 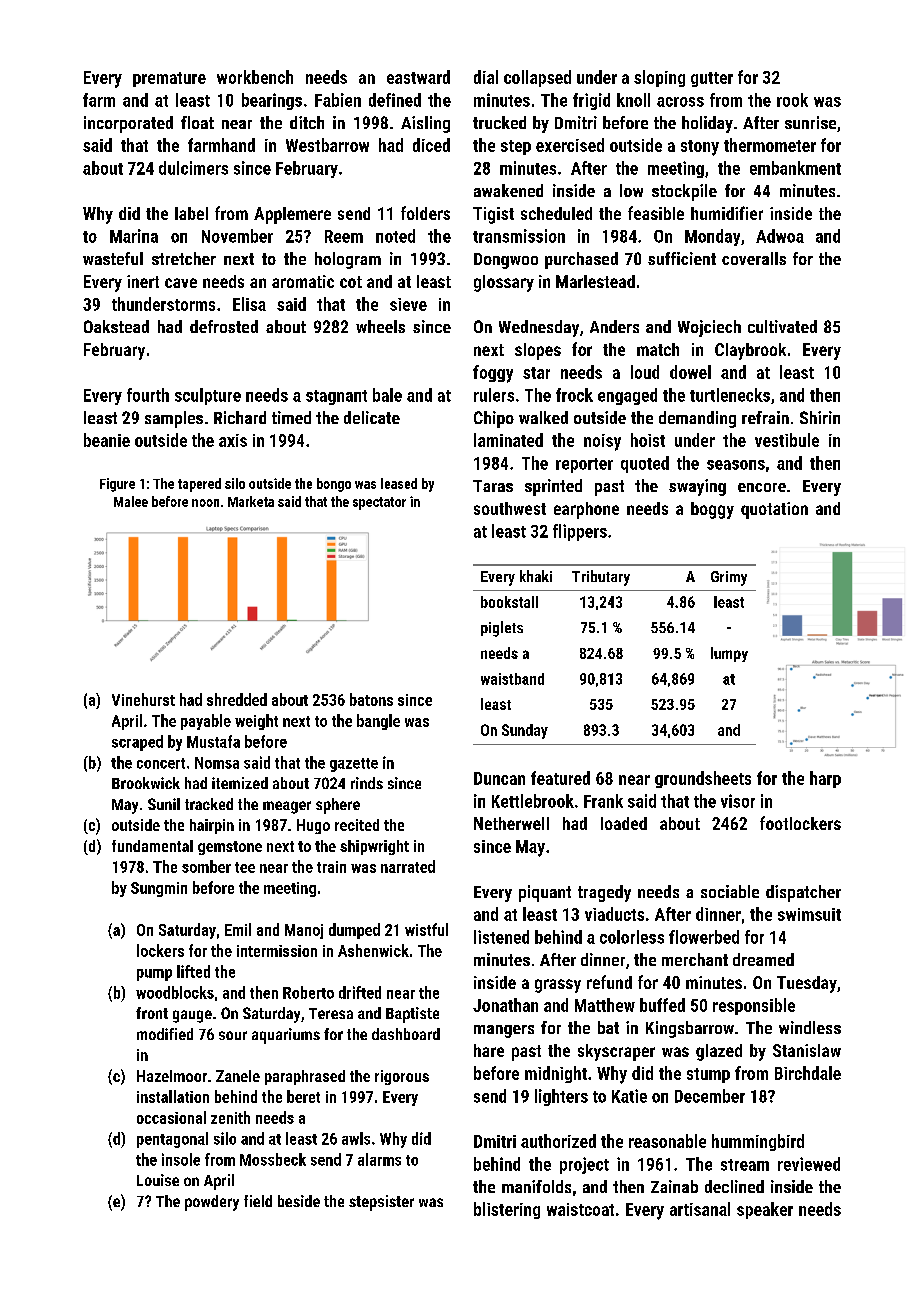 I want to click on piglets, so click(x=502, y=629).
